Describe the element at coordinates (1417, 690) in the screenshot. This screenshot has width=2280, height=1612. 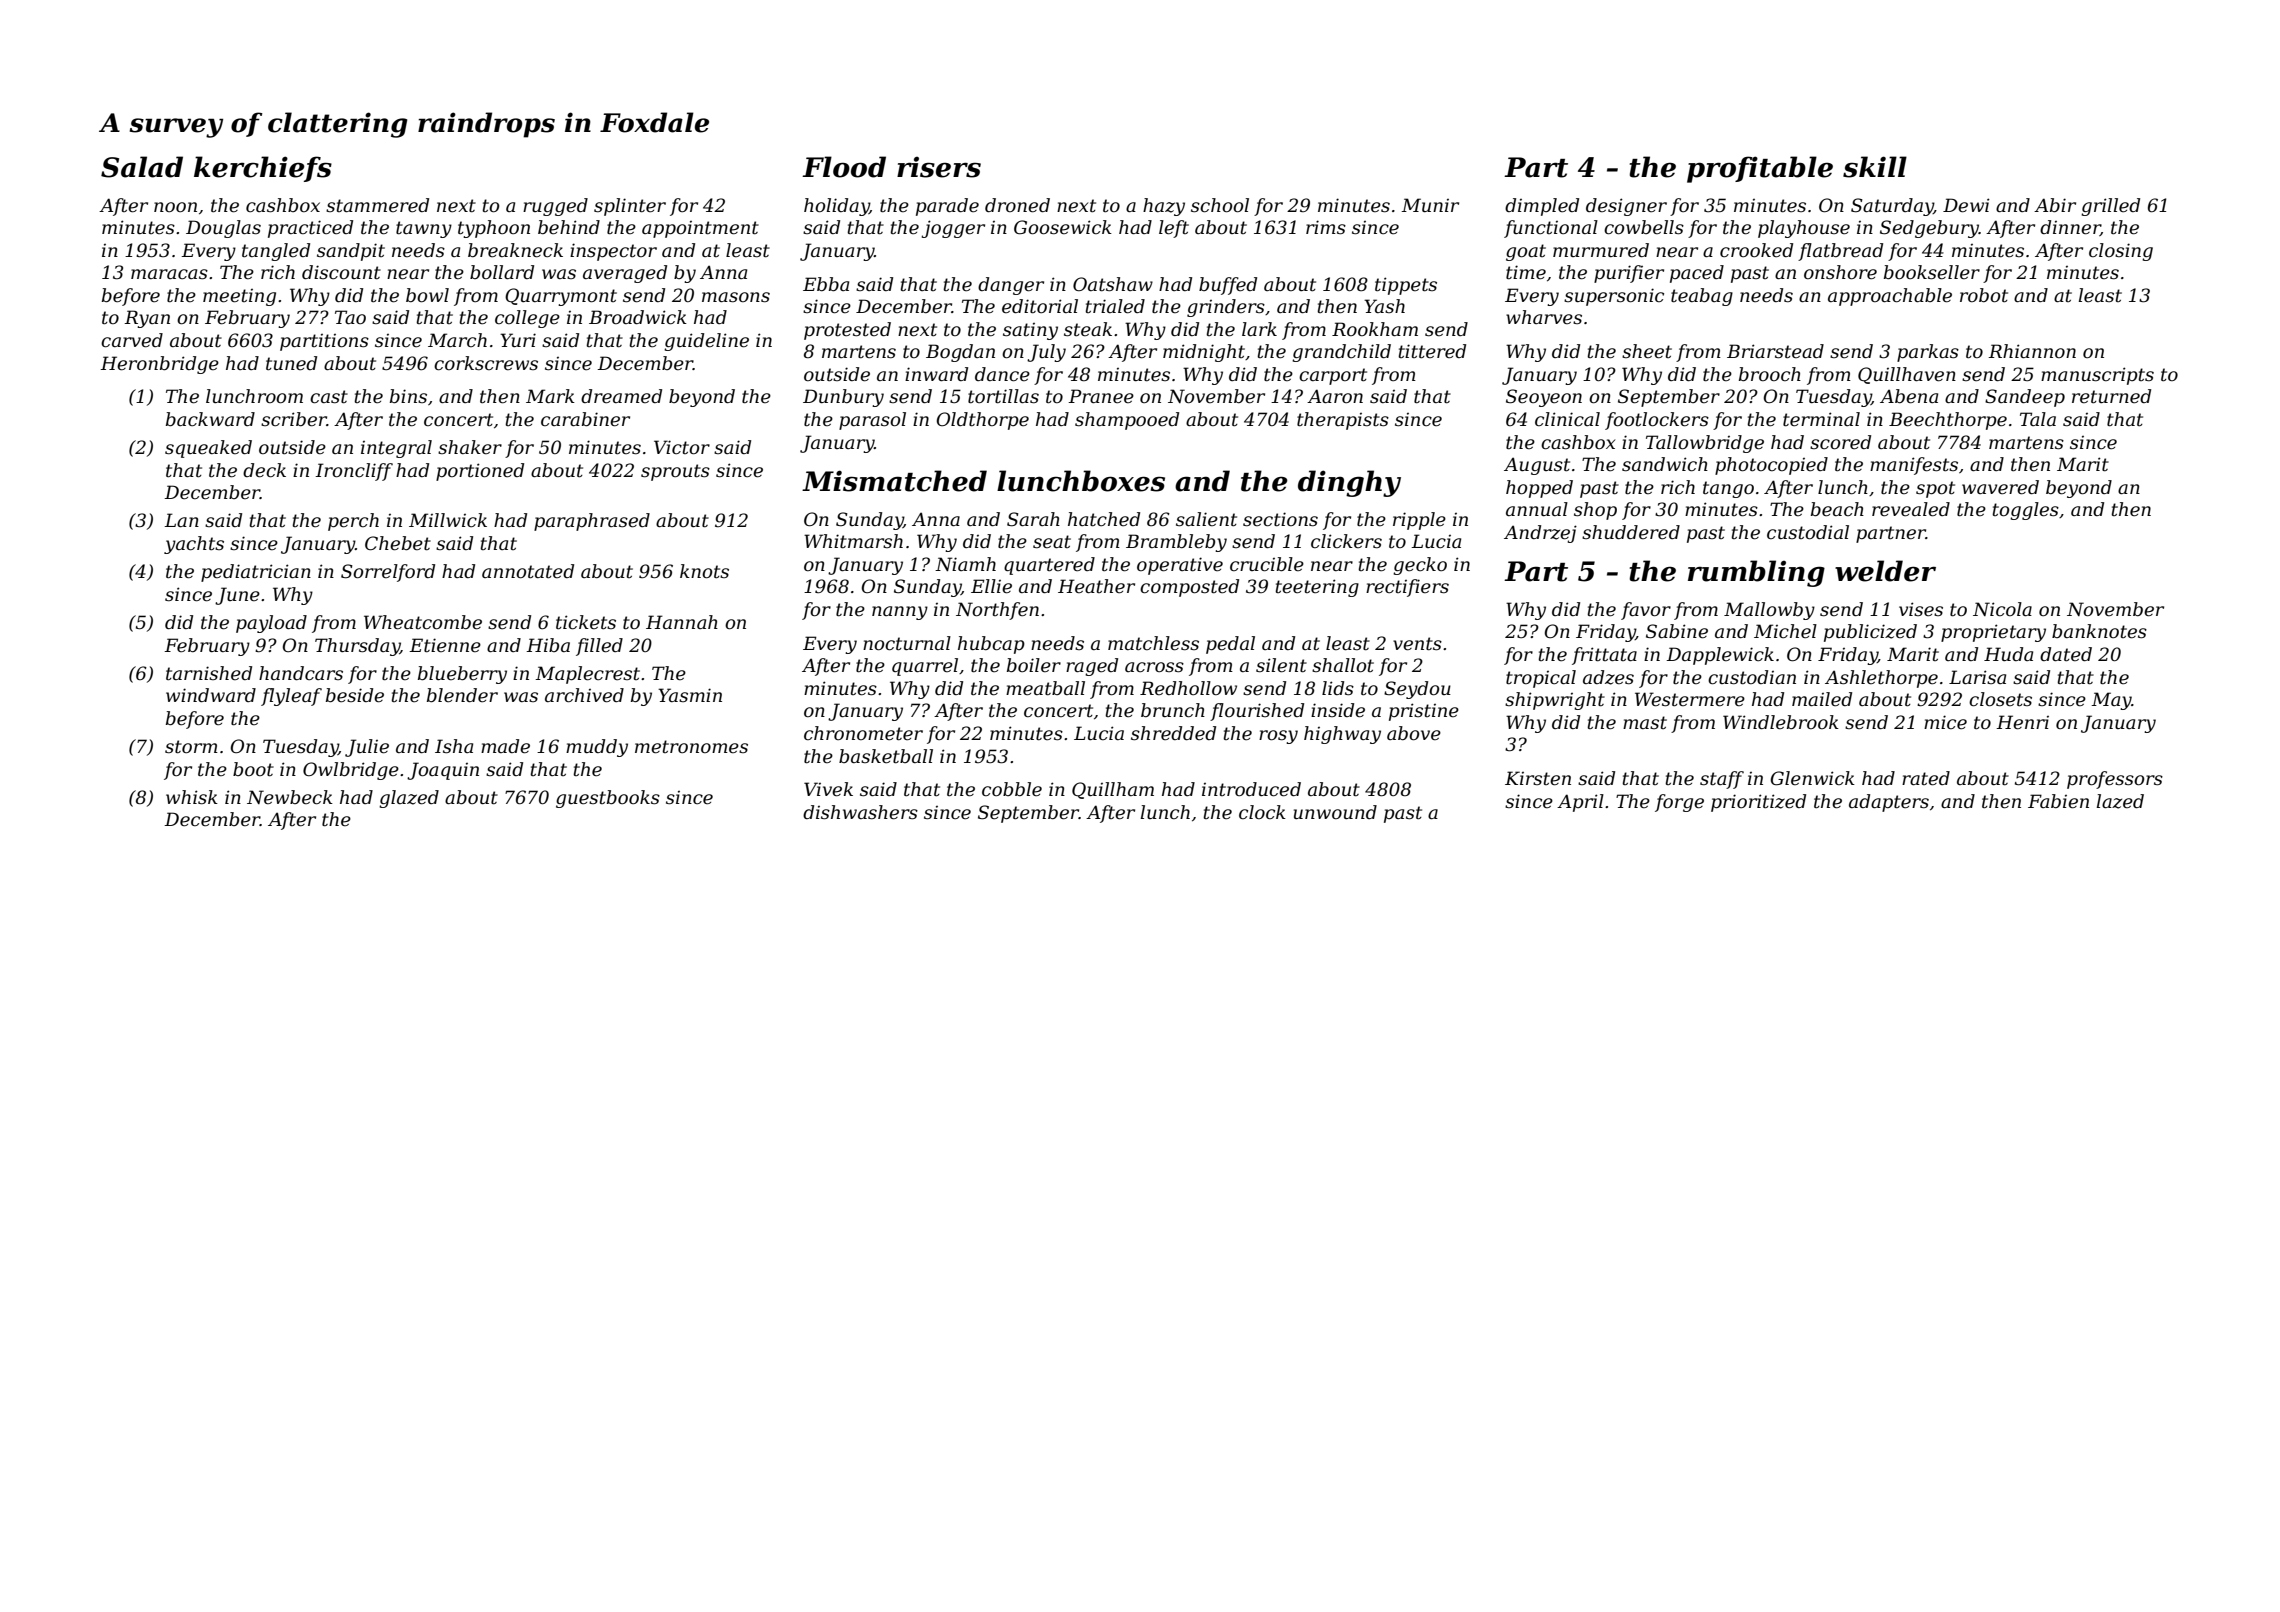
I see `Seydou` at that location.
